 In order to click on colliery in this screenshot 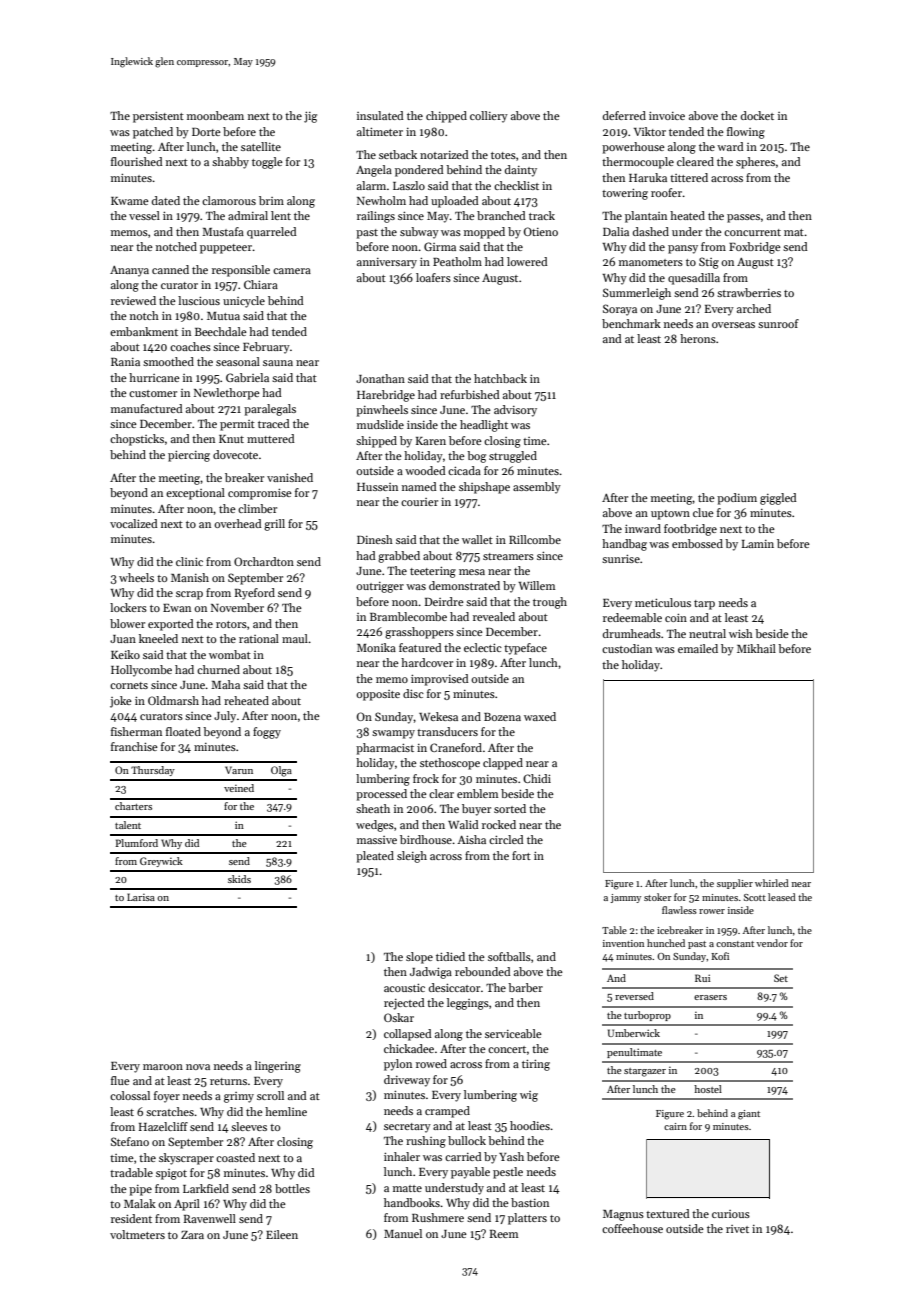, I will do `click(489, 117)`.
